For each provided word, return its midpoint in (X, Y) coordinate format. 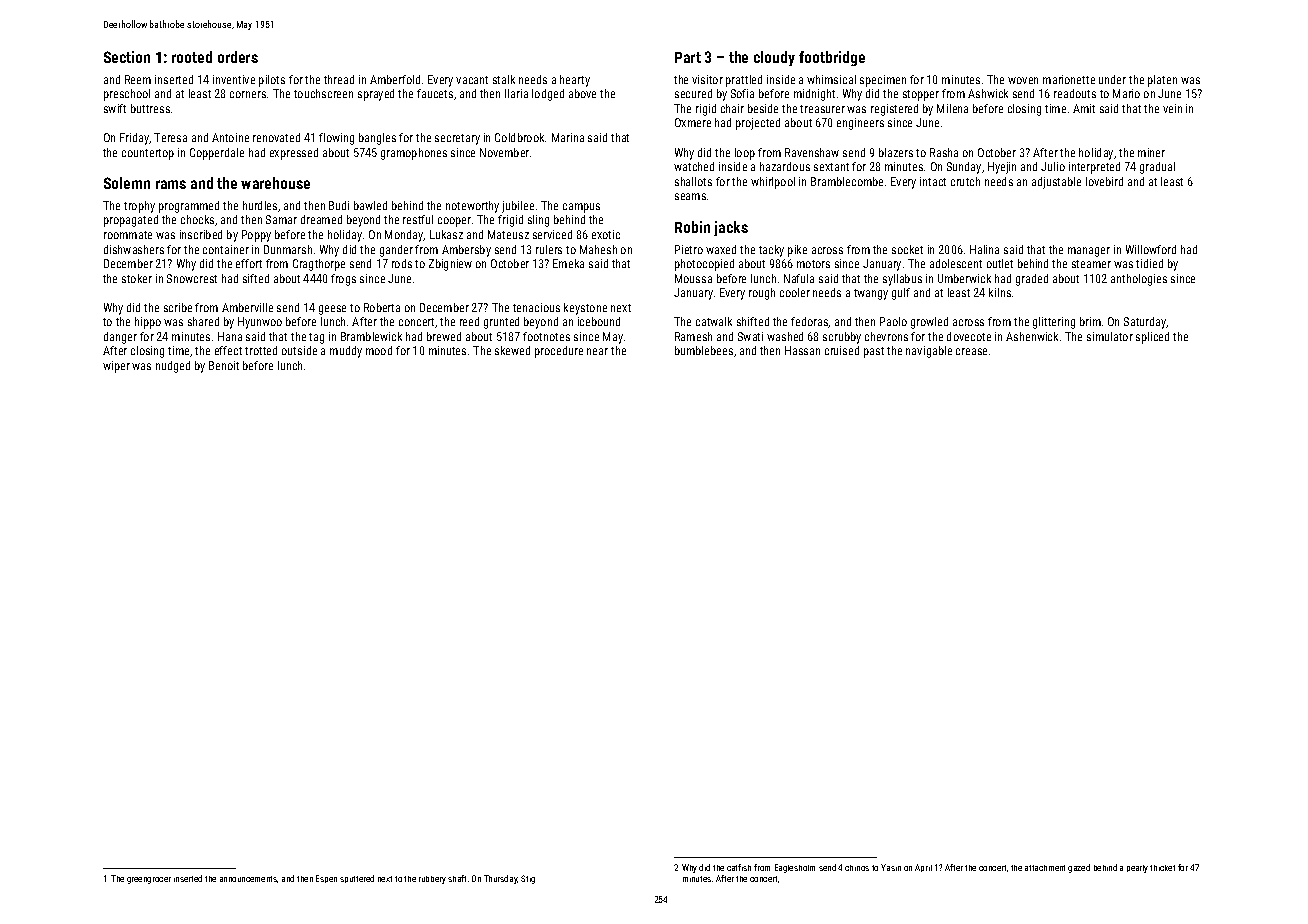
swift (115, 108)
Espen (326, 879)
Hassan (802, 350)
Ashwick (988, 93)
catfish (739, 867)
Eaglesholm (795, 868)
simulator (1110, 336)
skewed (512, 350)
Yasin (891, 867)
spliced (1152, 338)
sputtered (357, 879)
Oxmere (693, 122)
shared (203, 321)
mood (379, 350)
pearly (1137, 869)
